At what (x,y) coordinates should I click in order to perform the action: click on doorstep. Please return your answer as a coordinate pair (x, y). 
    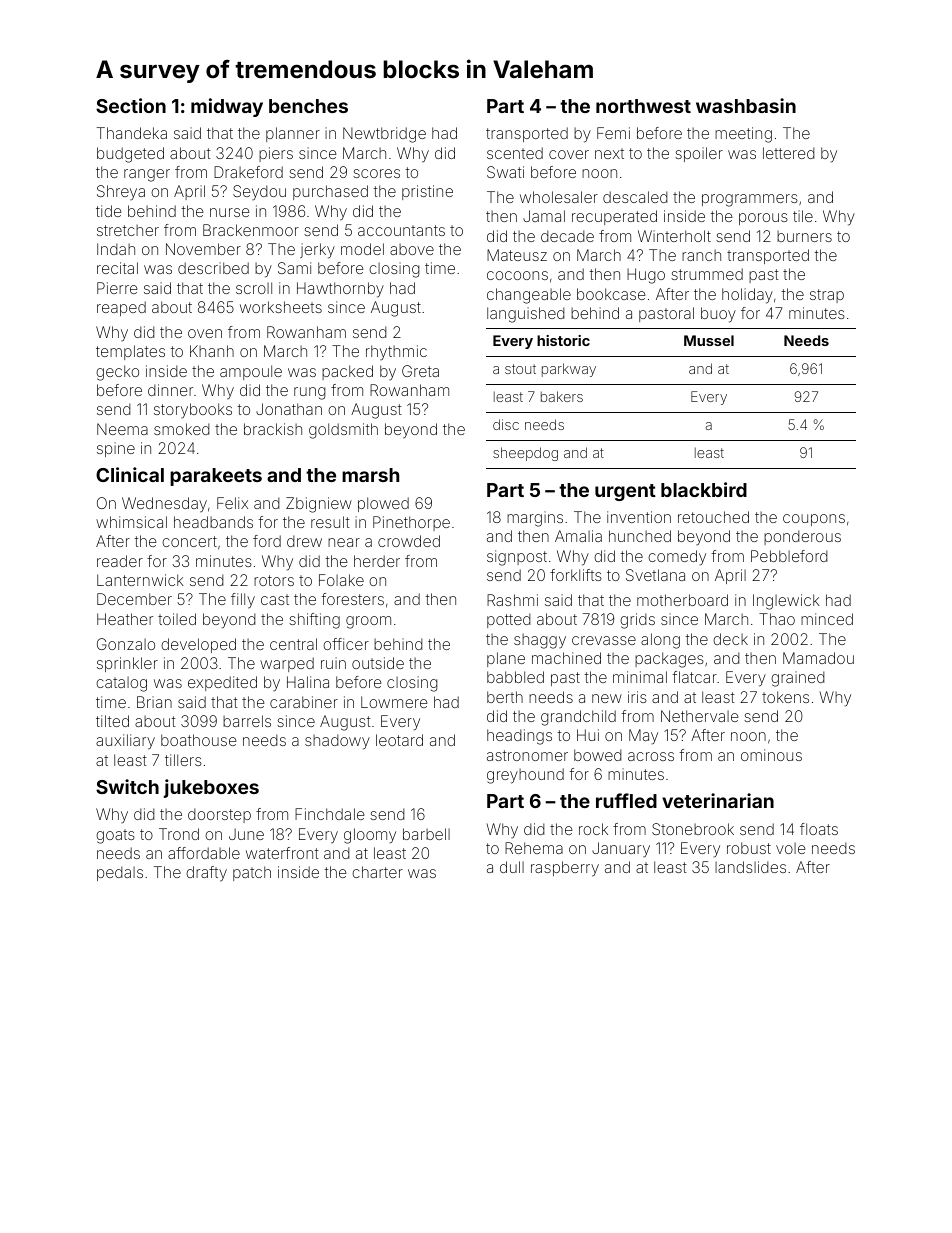
    Looking at the image, I should click on (219, 815).
